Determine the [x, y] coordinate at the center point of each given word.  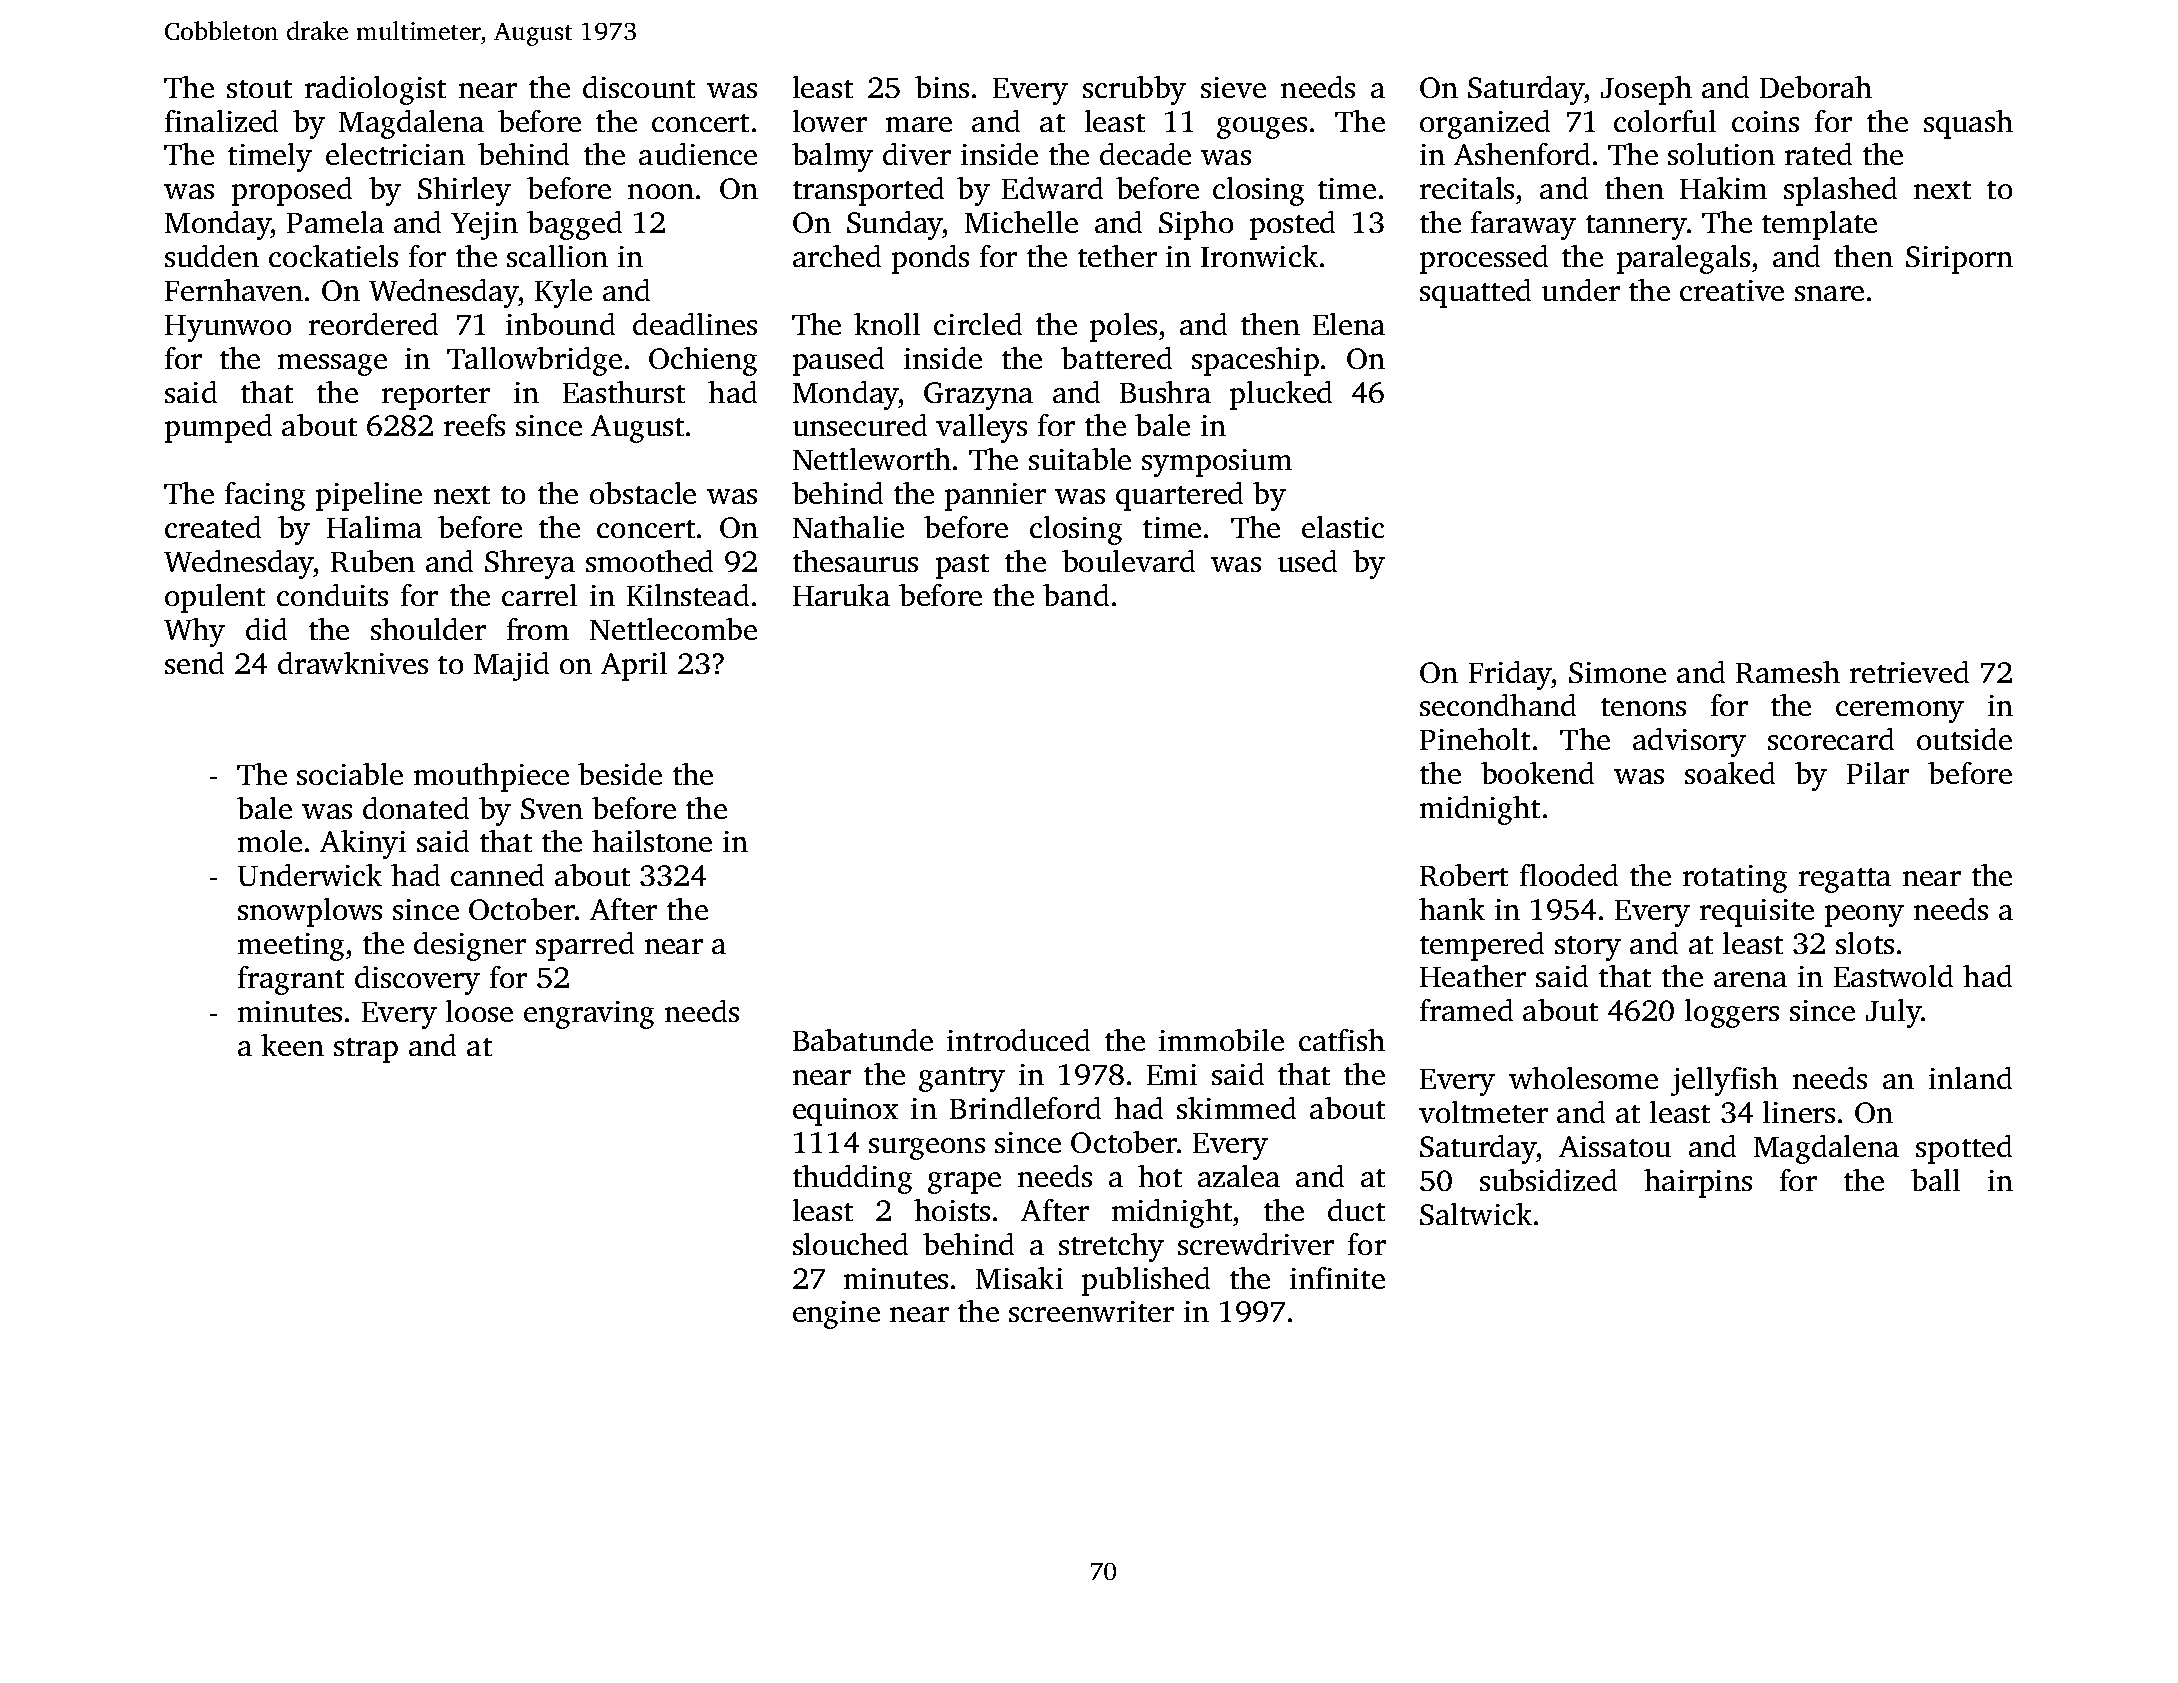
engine [836, 1315]
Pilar [1878, 773]
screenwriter [1091, 1311]
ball [1935, 1180]
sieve [1233, 87]
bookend [1537, 773]
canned [497, 875]
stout [259, 89]
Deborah [1816, 87]
